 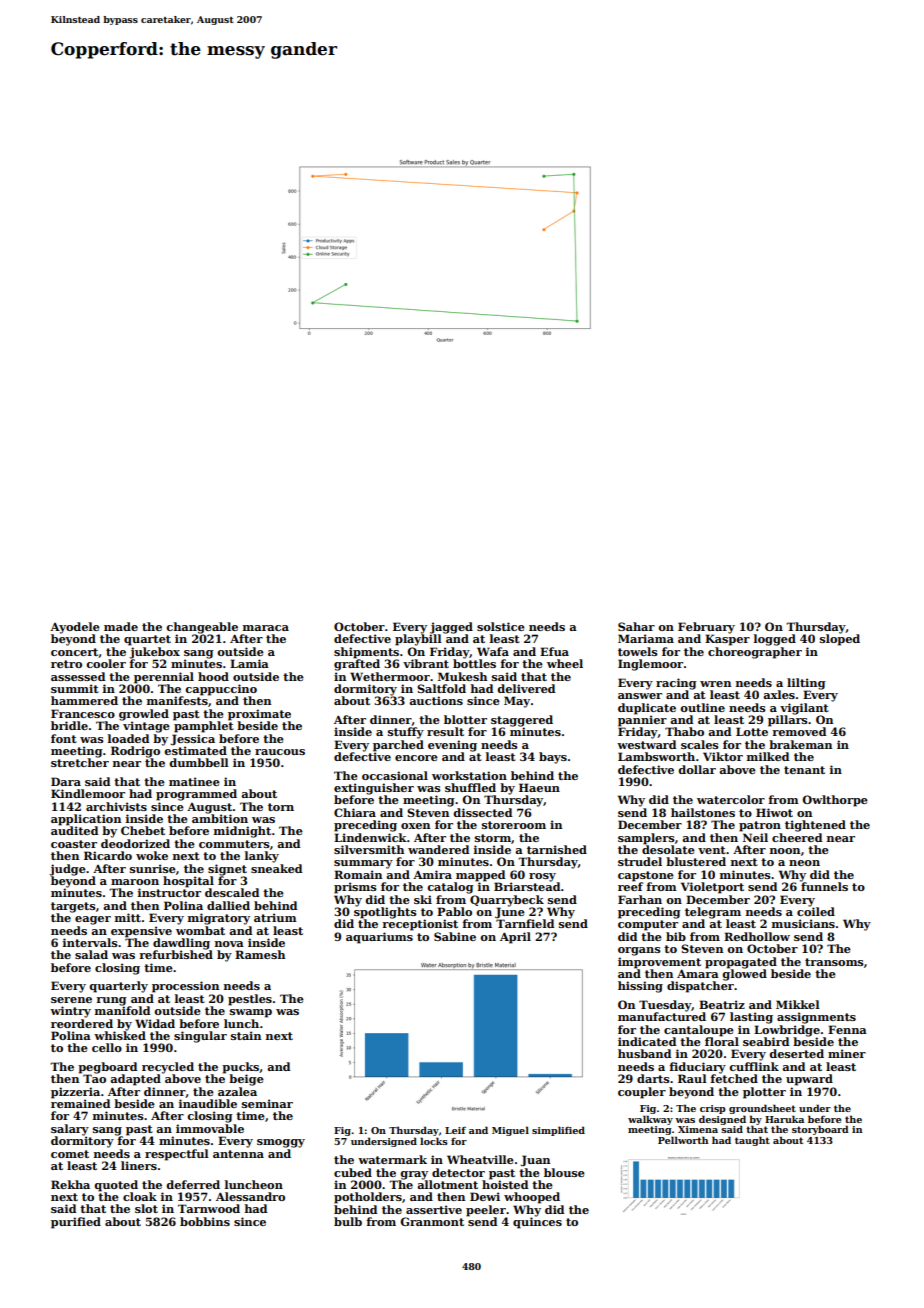 I want to click on stretcher, so click(x=80, y=762).
